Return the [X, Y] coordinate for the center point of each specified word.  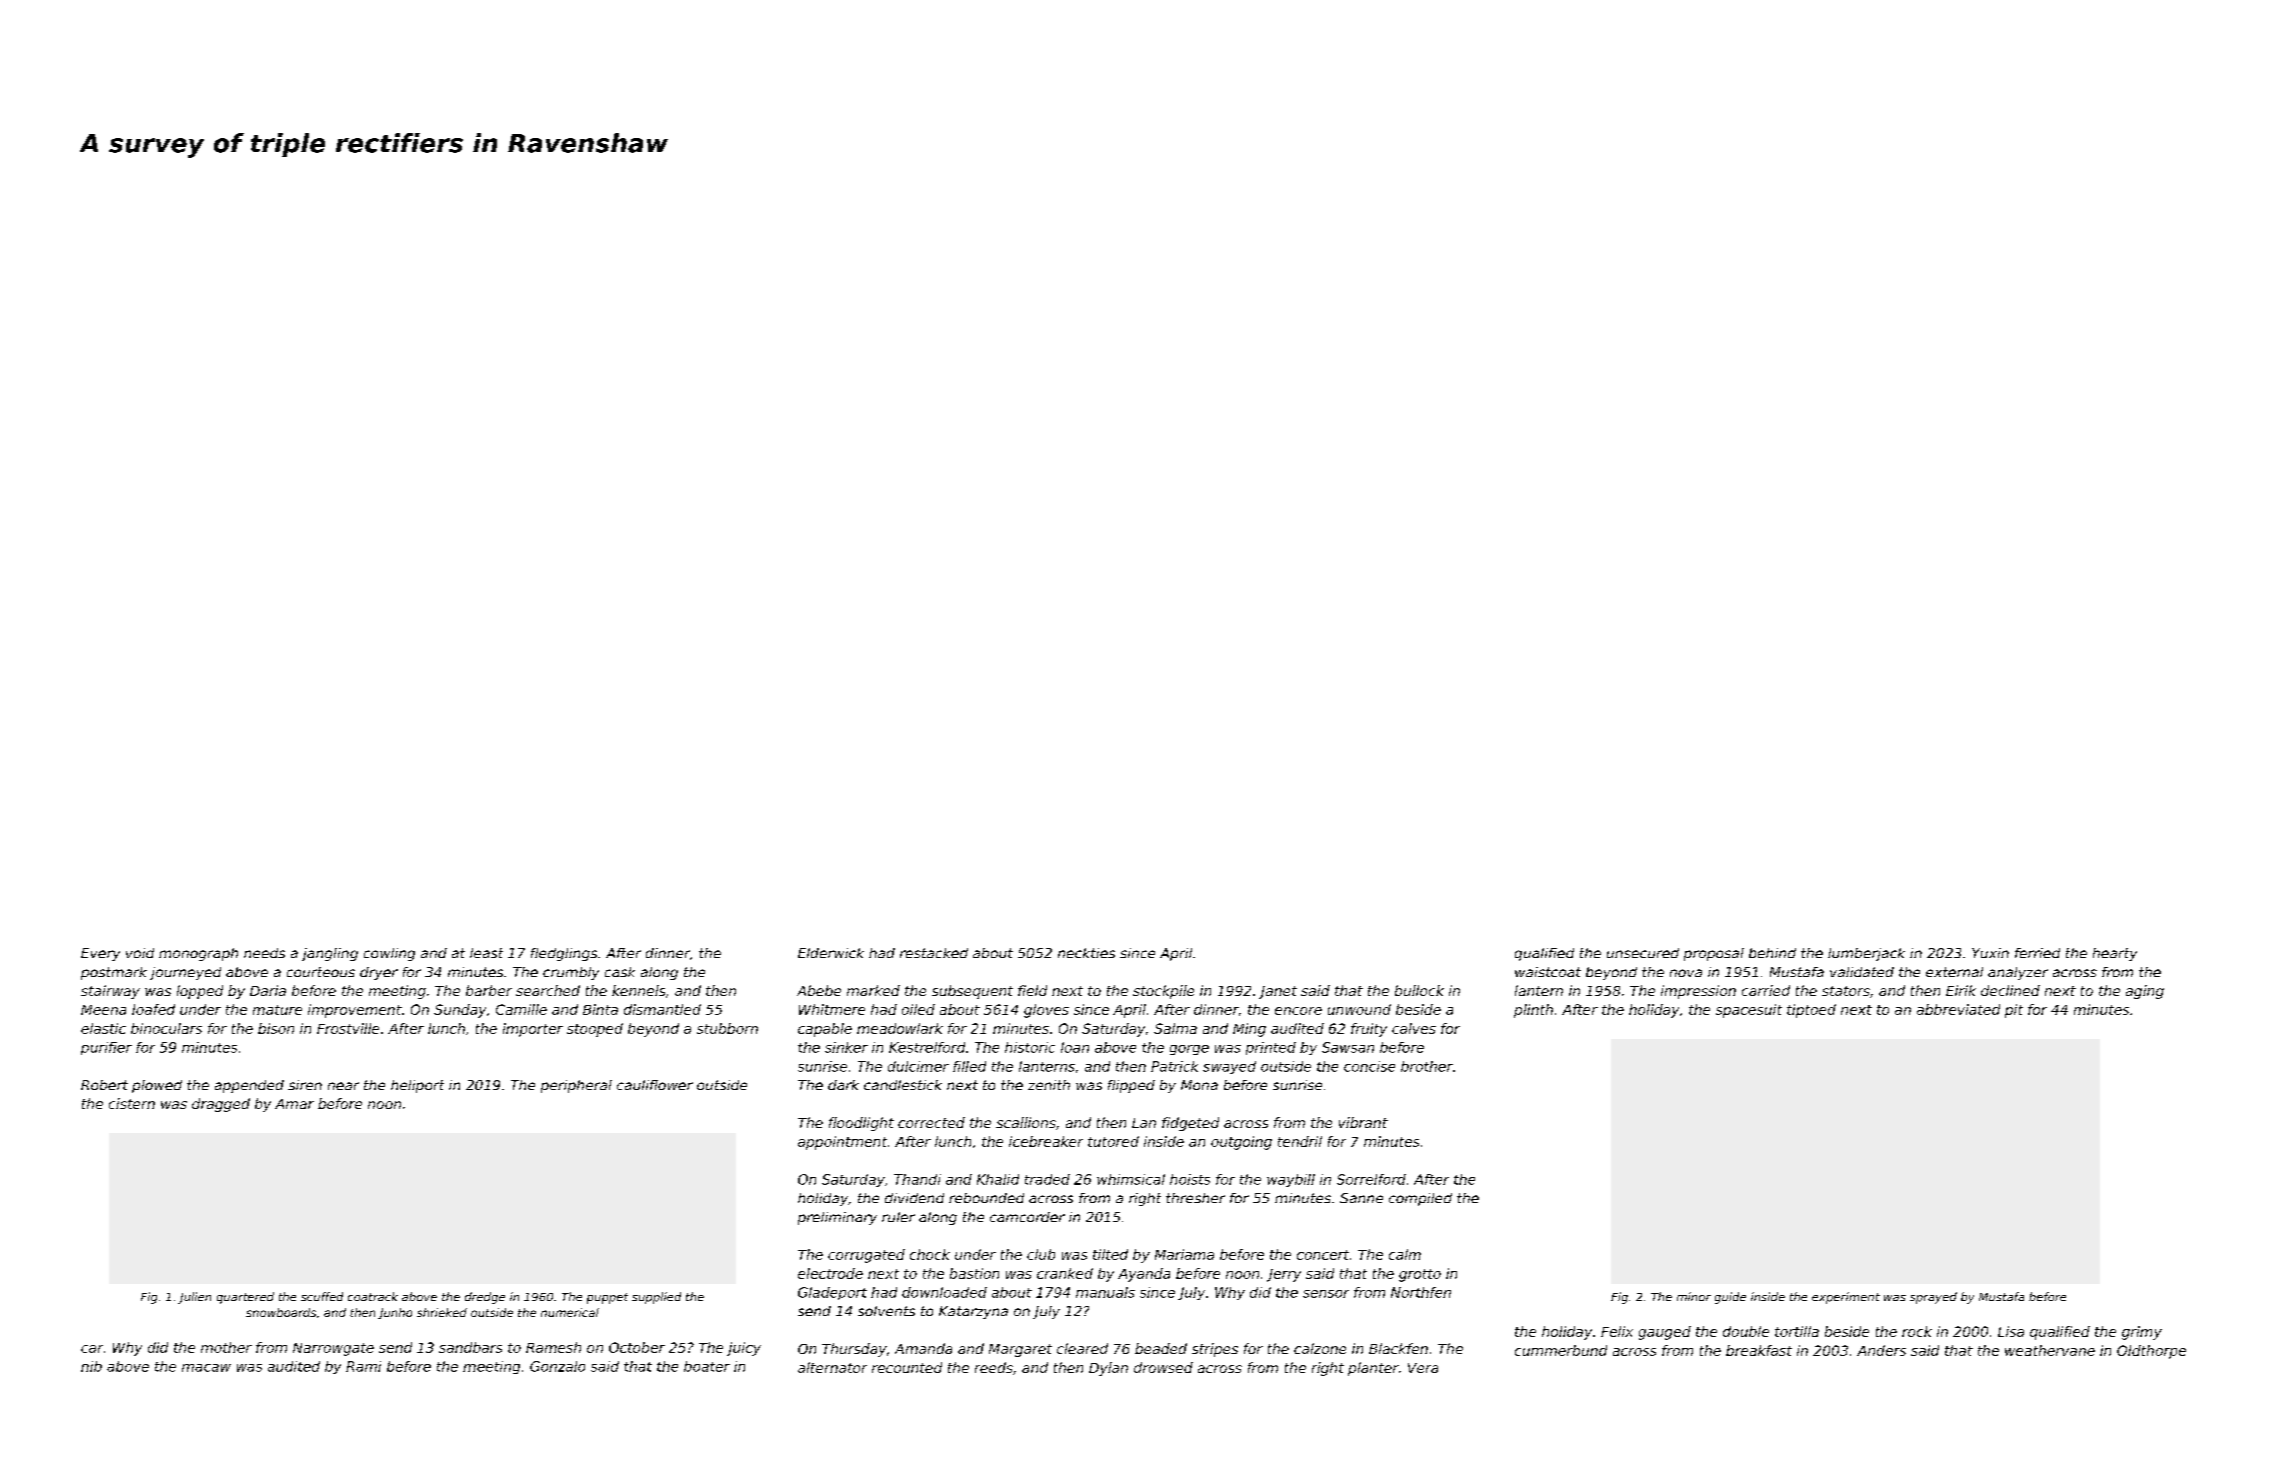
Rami [363, 1366]
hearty [2115, 954]
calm [1405, 1254]
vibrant [1363, 1122]
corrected [931, 1122]
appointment [842, 1143]
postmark [114, 973]
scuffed [322, 1296]
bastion [974, 1273]
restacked [934, 953]
